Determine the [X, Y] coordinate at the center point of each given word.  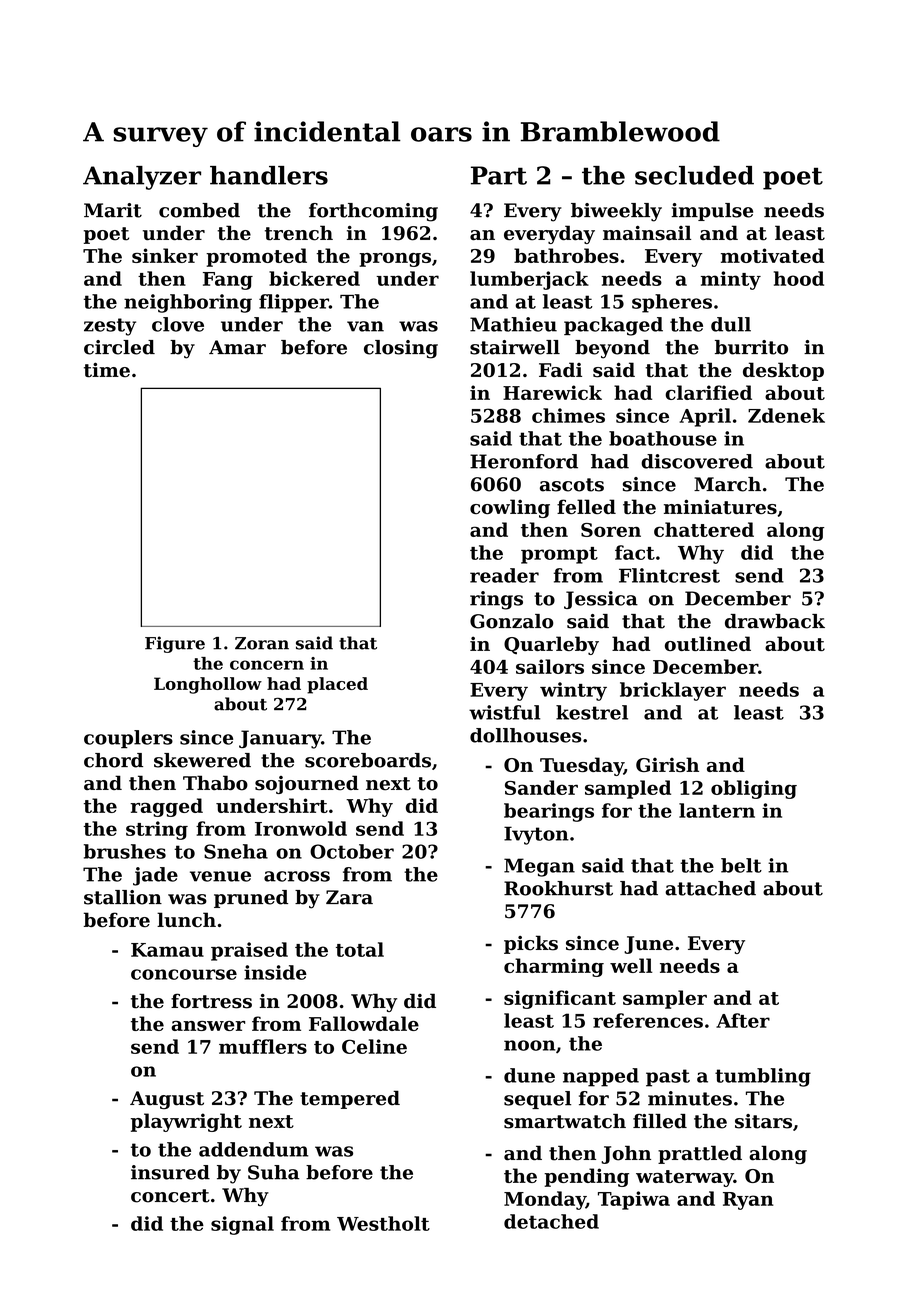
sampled [628, 789]
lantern [717, 810]
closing [401, 349]
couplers [128, 739]
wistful [504, 712]
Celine [374, 1046]
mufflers [263, 1046]
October [352, 851]
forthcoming [373, 212]
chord [113, 760]
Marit [113, 210]
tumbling [763, 1077]
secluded [694, 175]
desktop [783, 371]
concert [170, 1196]
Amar [237, 347]
